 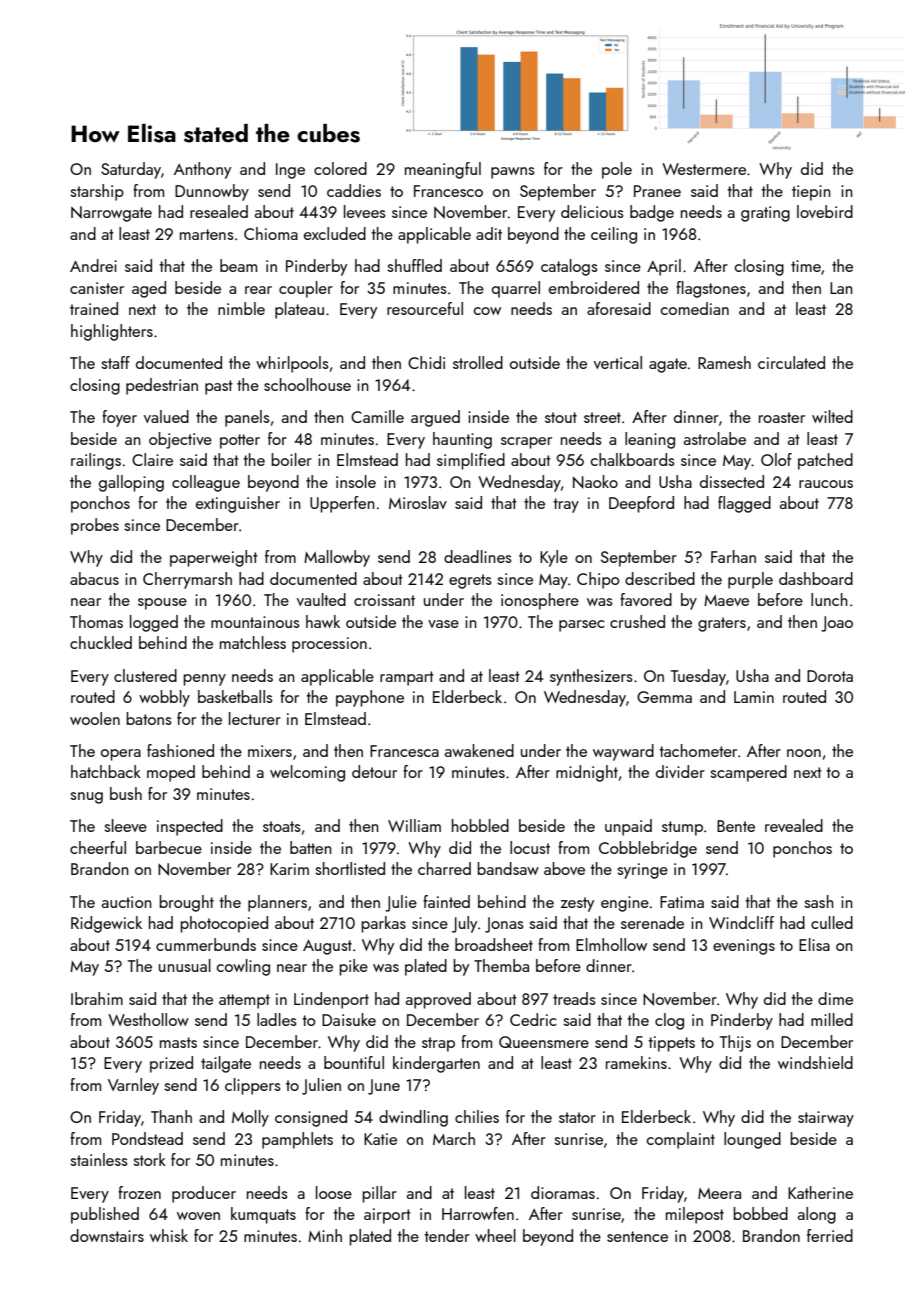 What do you see at coordinates (819, 901) in the screenshot?
I see `sash` at bounding box center [819, 901].
